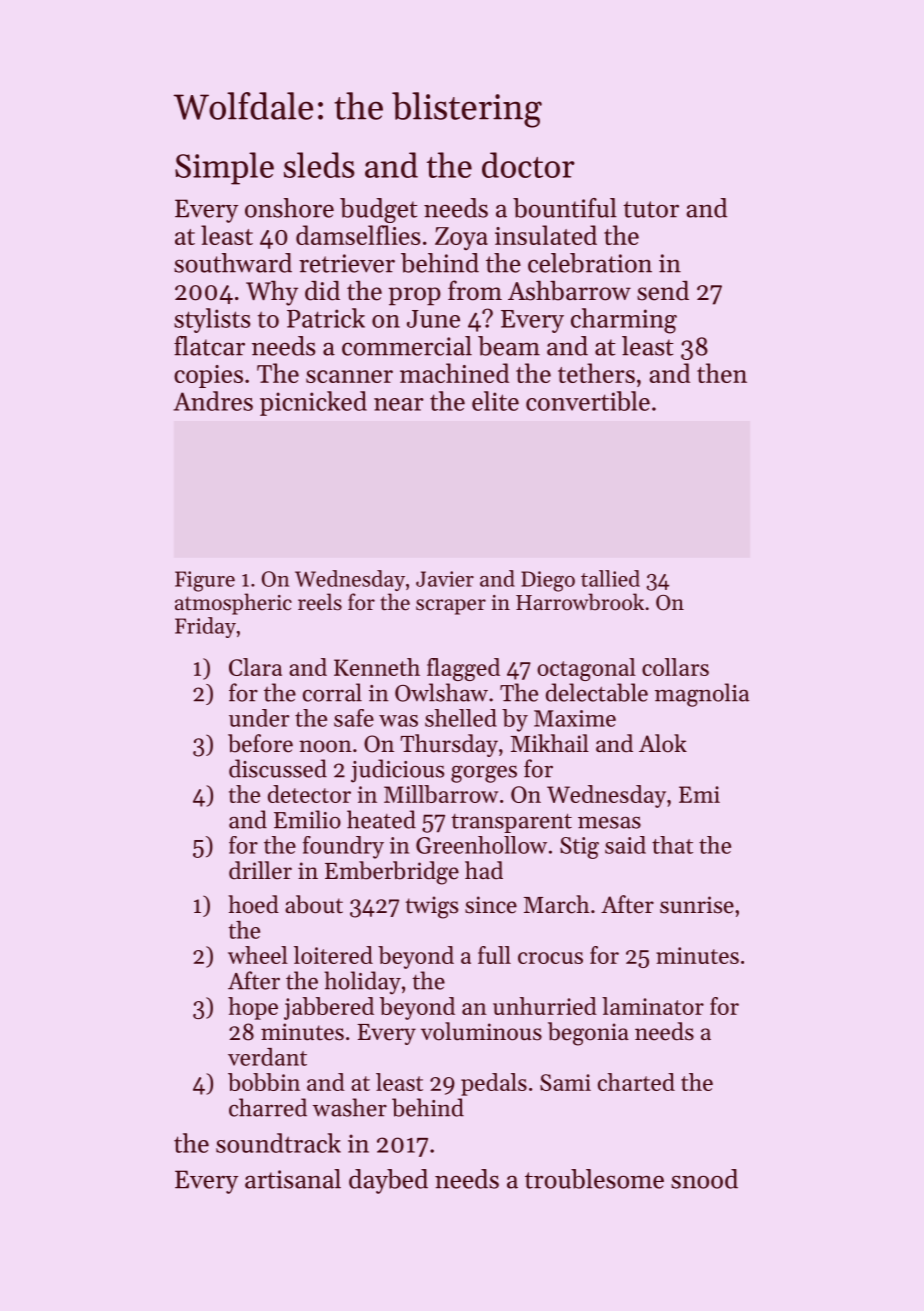 This image has height=1311, width=924. I want to click on artisanal, so click(293, 1179).
